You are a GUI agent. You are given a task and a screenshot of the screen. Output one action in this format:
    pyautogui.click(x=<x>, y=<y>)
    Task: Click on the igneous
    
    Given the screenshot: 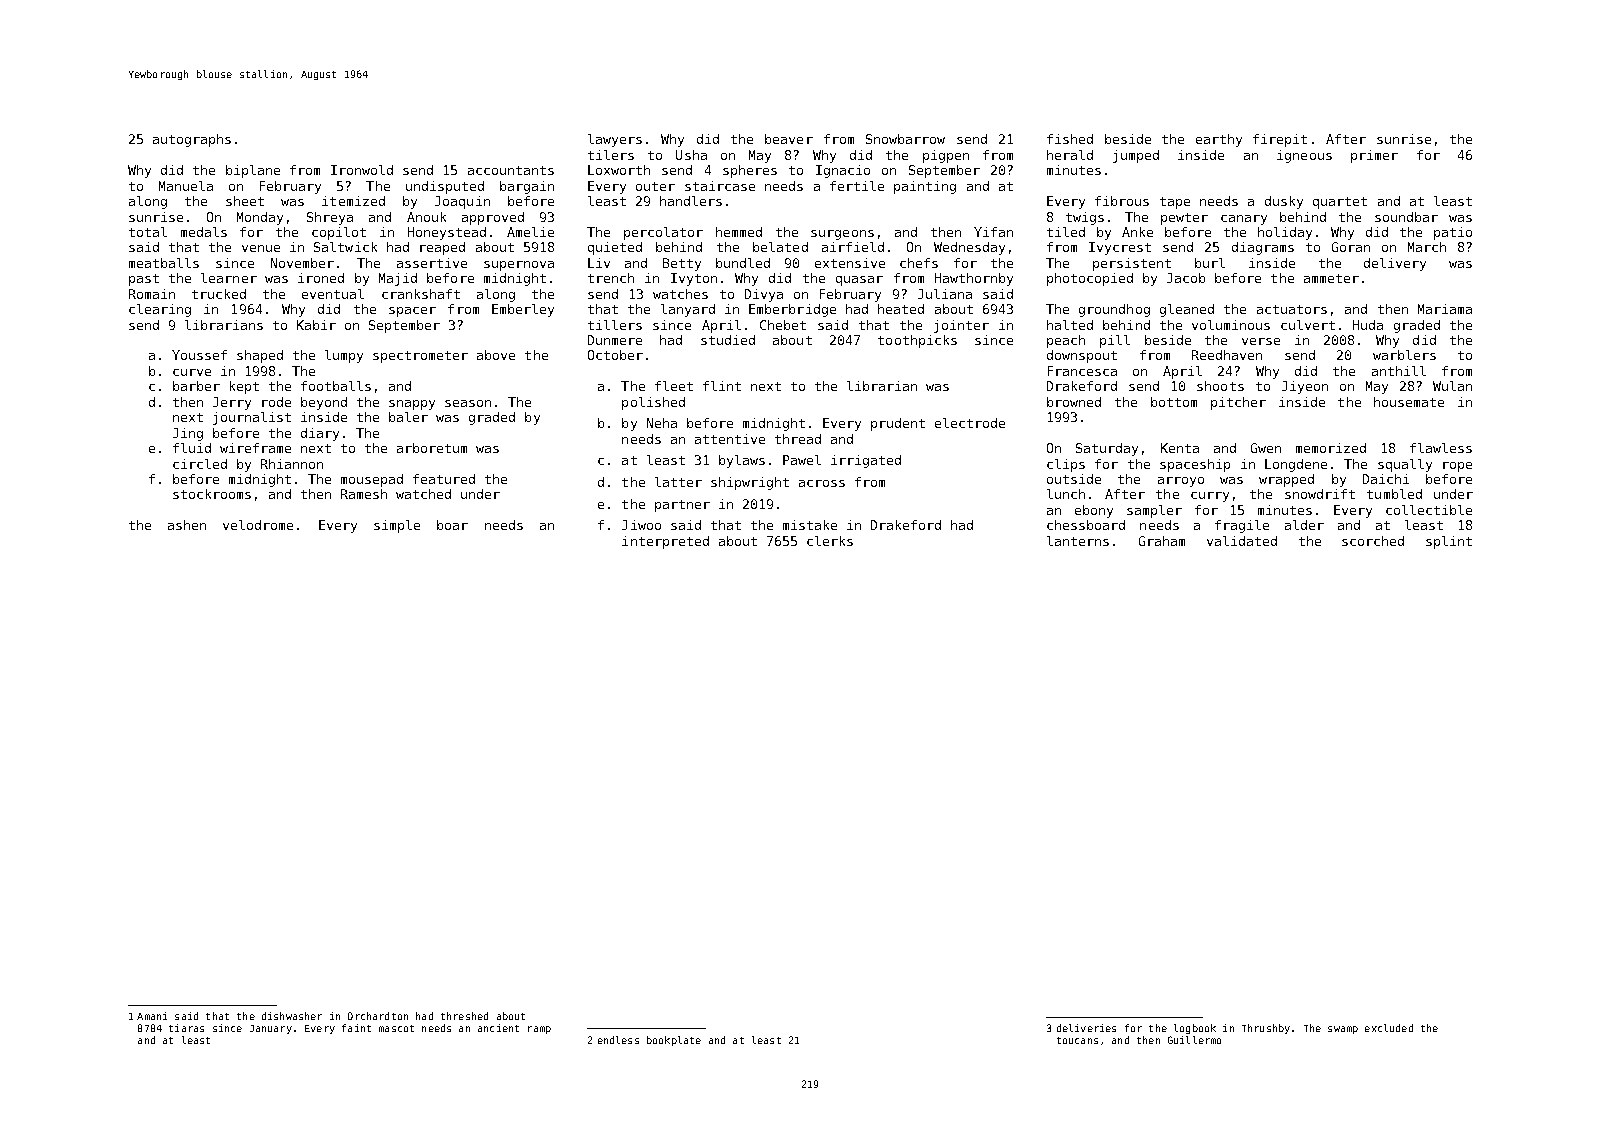 What is the action you would take?
    pyautogui.click(x=1304, y=156)
